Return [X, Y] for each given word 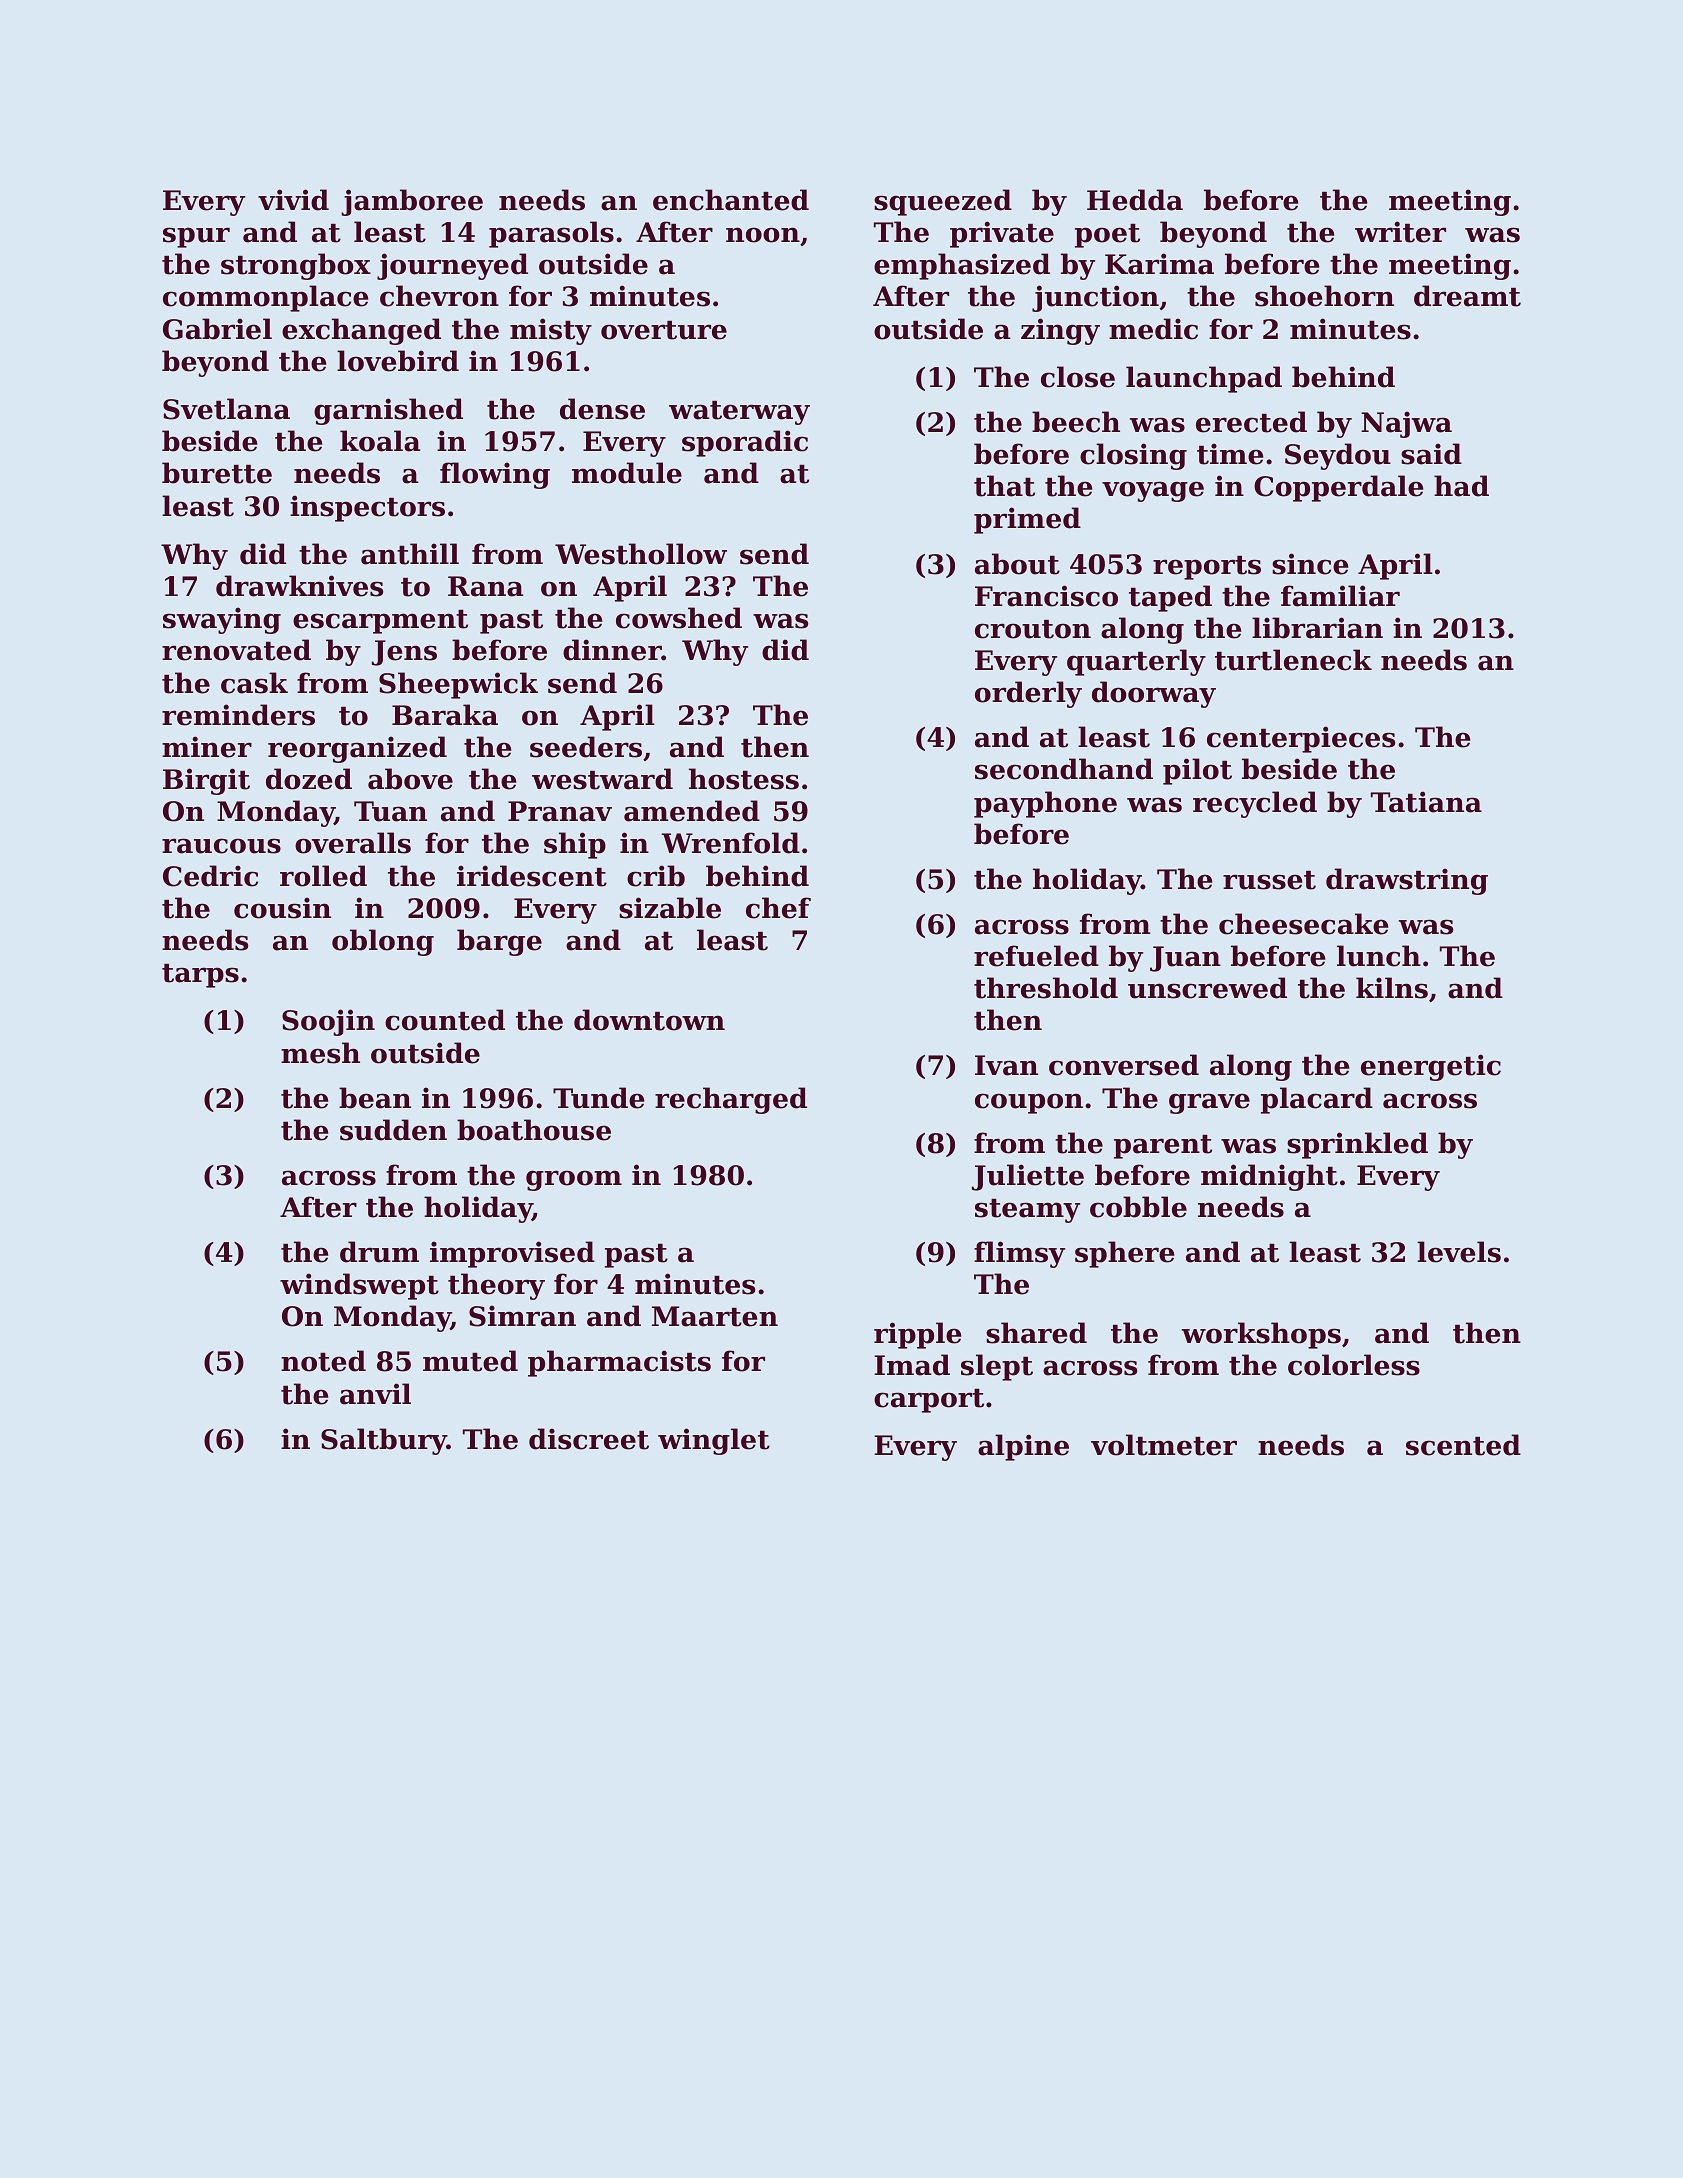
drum [379, 1252]
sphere [1124, 1254]
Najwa [1406, 424]
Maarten [715, 1316]
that [1004, 486]
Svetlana [226, 409]
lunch [1379, 956]
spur [196, 237]
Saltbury [384, 1441]
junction [1095, 298]
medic [1153, 329]
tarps [200, 976]
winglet [714, 1441]
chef [778, 908]
